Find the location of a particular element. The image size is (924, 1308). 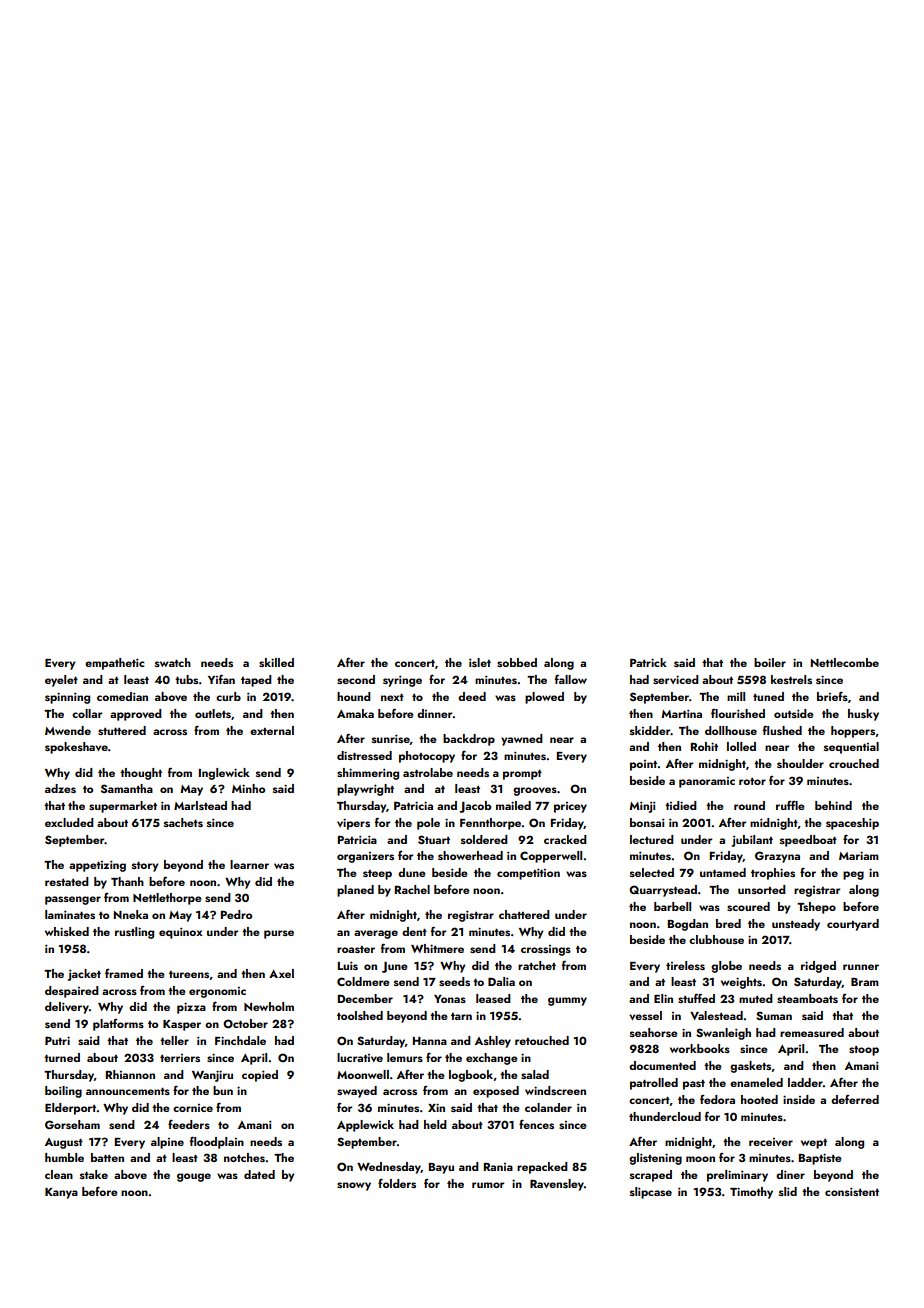

held is located at coordinates (435, 1124).
